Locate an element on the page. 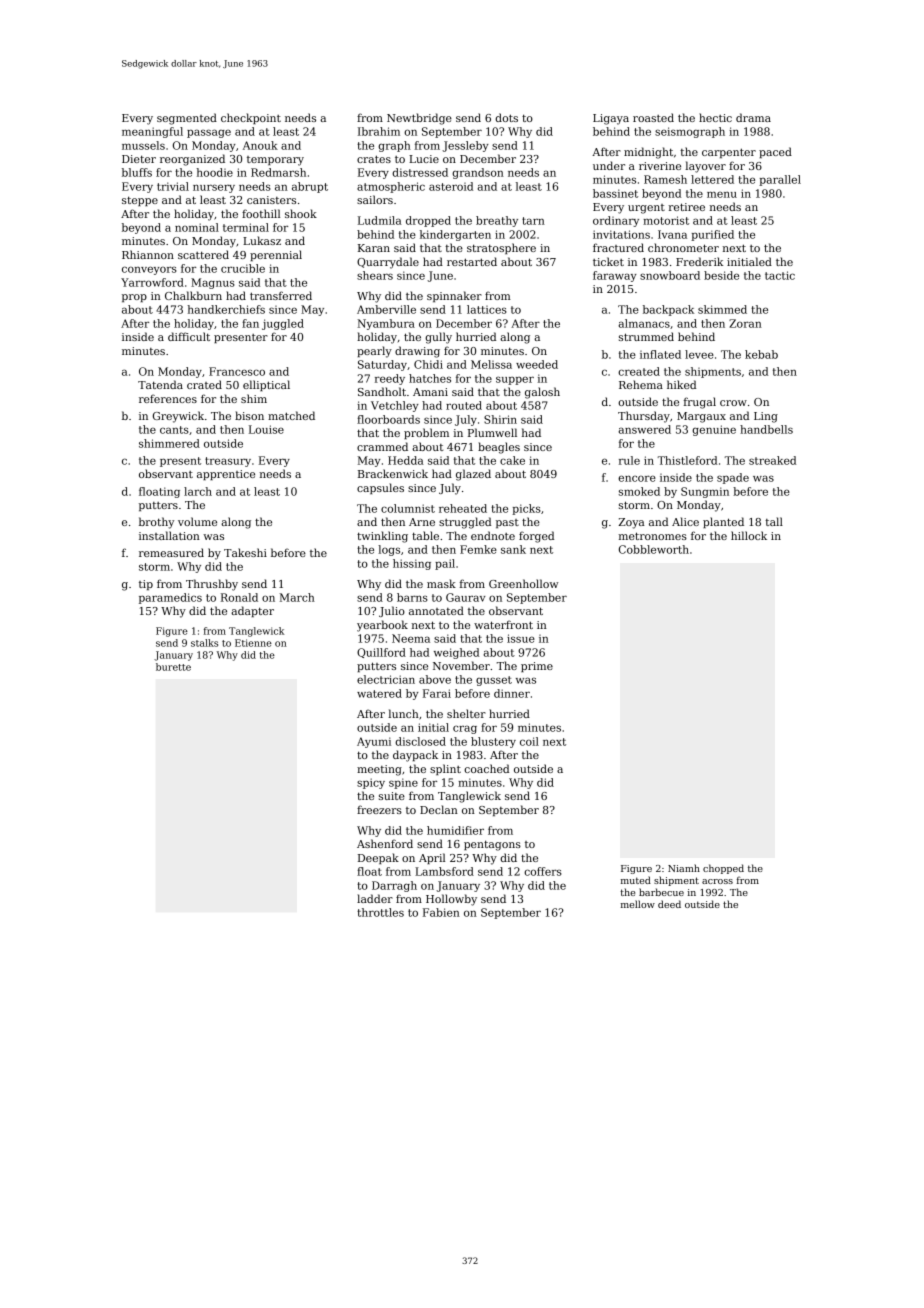 This document has height=1308, width=924. Ivana is located at coordinates (672, 234).
